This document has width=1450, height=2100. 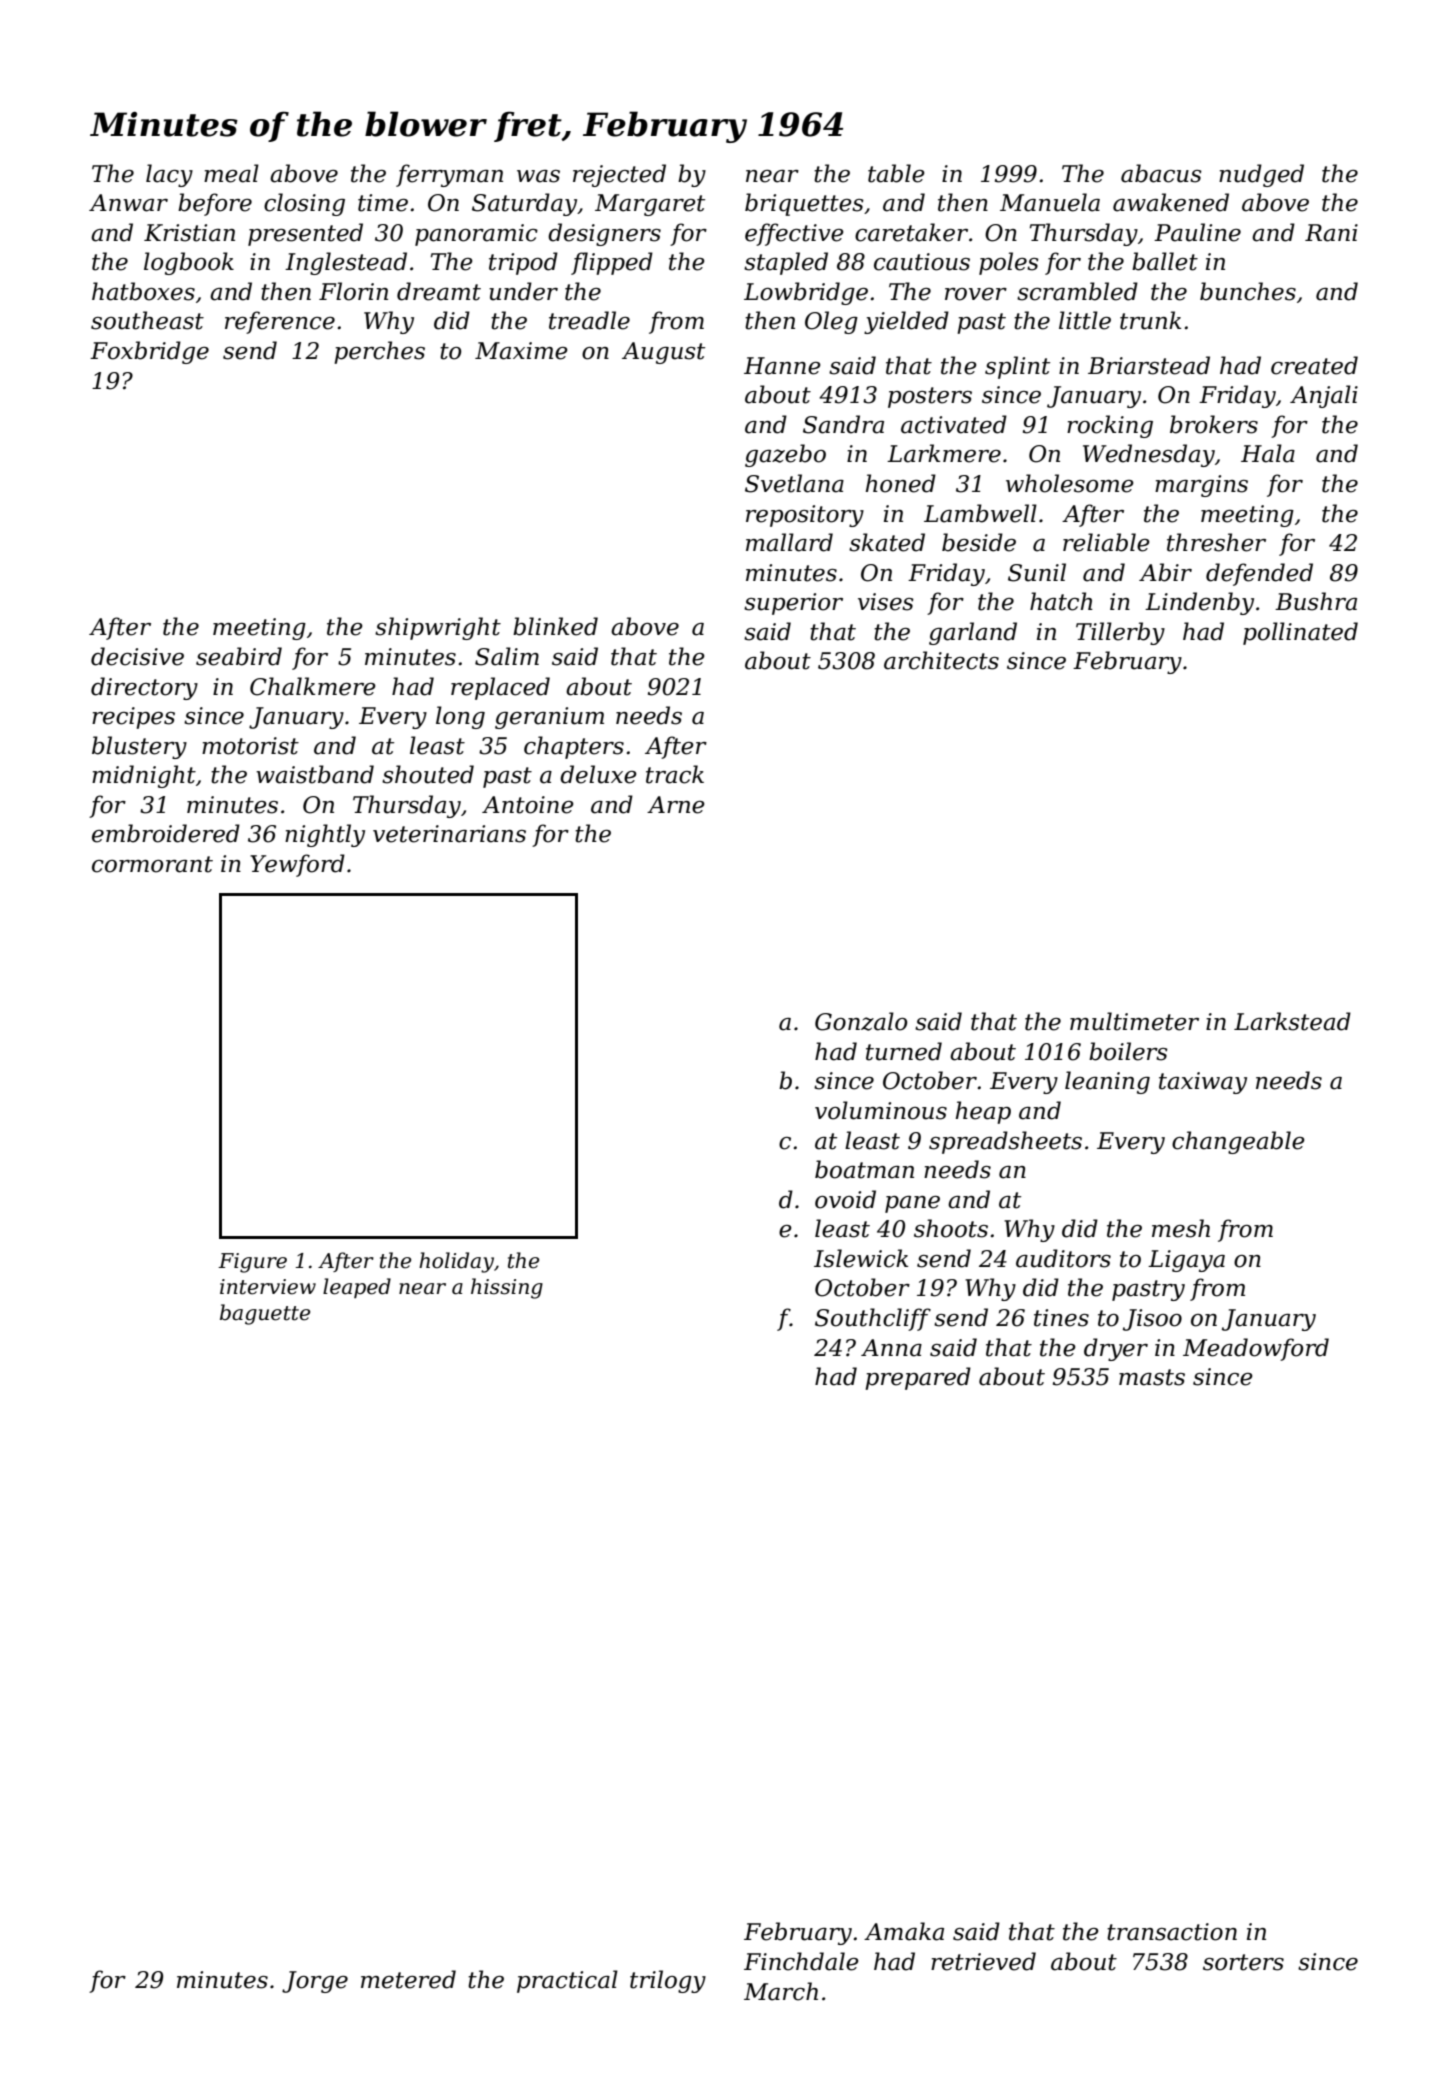 What do you see at coordinates (538, 176) in the document?
I see `was` at bounding box center [538, 176].
